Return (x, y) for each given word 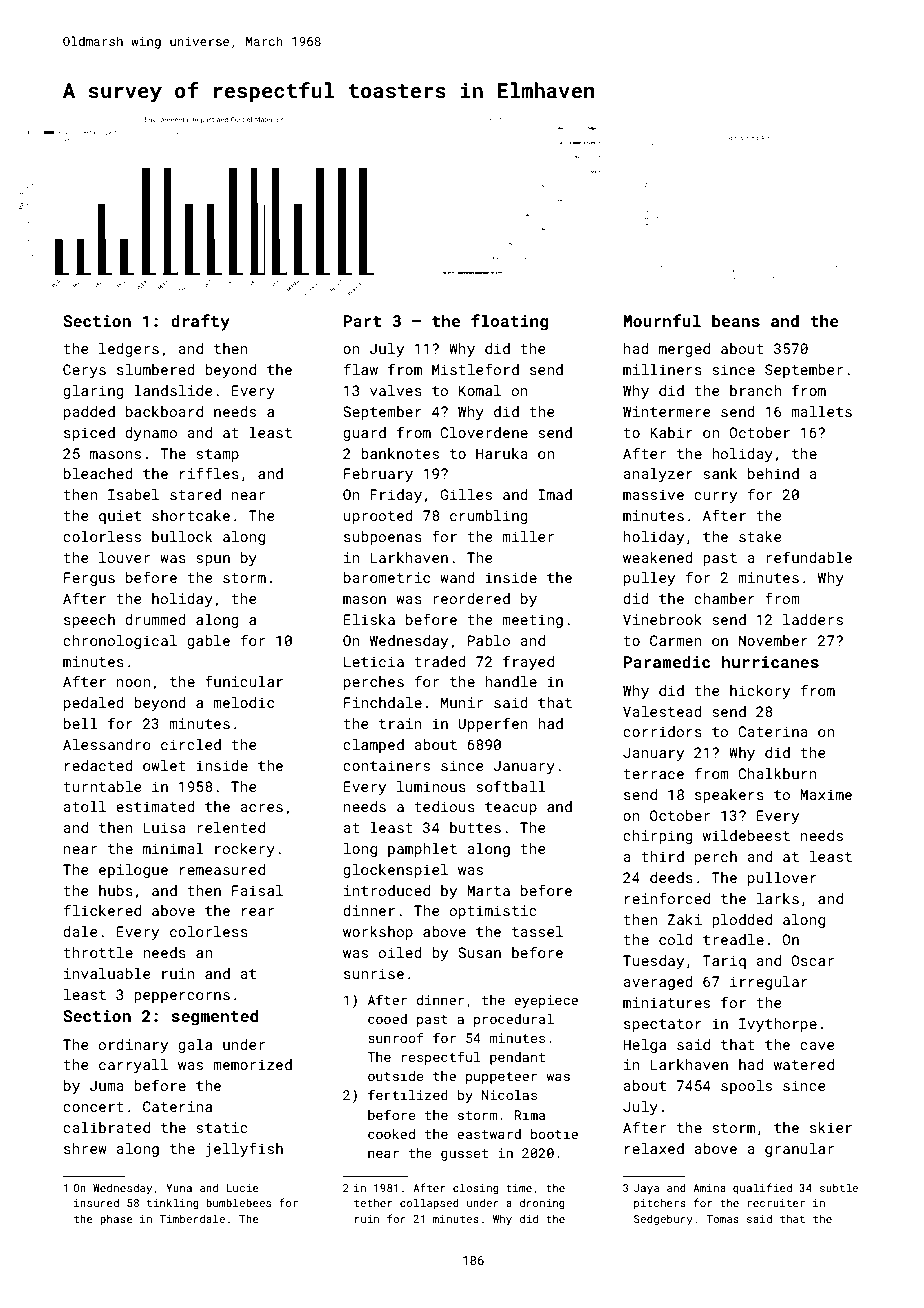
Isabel (133, 494)
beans (736, 320)
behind (773, 473)
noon (133, 683)
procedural (514, 1020)
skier (831, 1127)
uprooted (378, 517)
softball (511, 786)
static (222, 1127)
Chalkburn (777, 773)
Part (362, 321)
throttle (98, 952)
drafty (200, 322)
